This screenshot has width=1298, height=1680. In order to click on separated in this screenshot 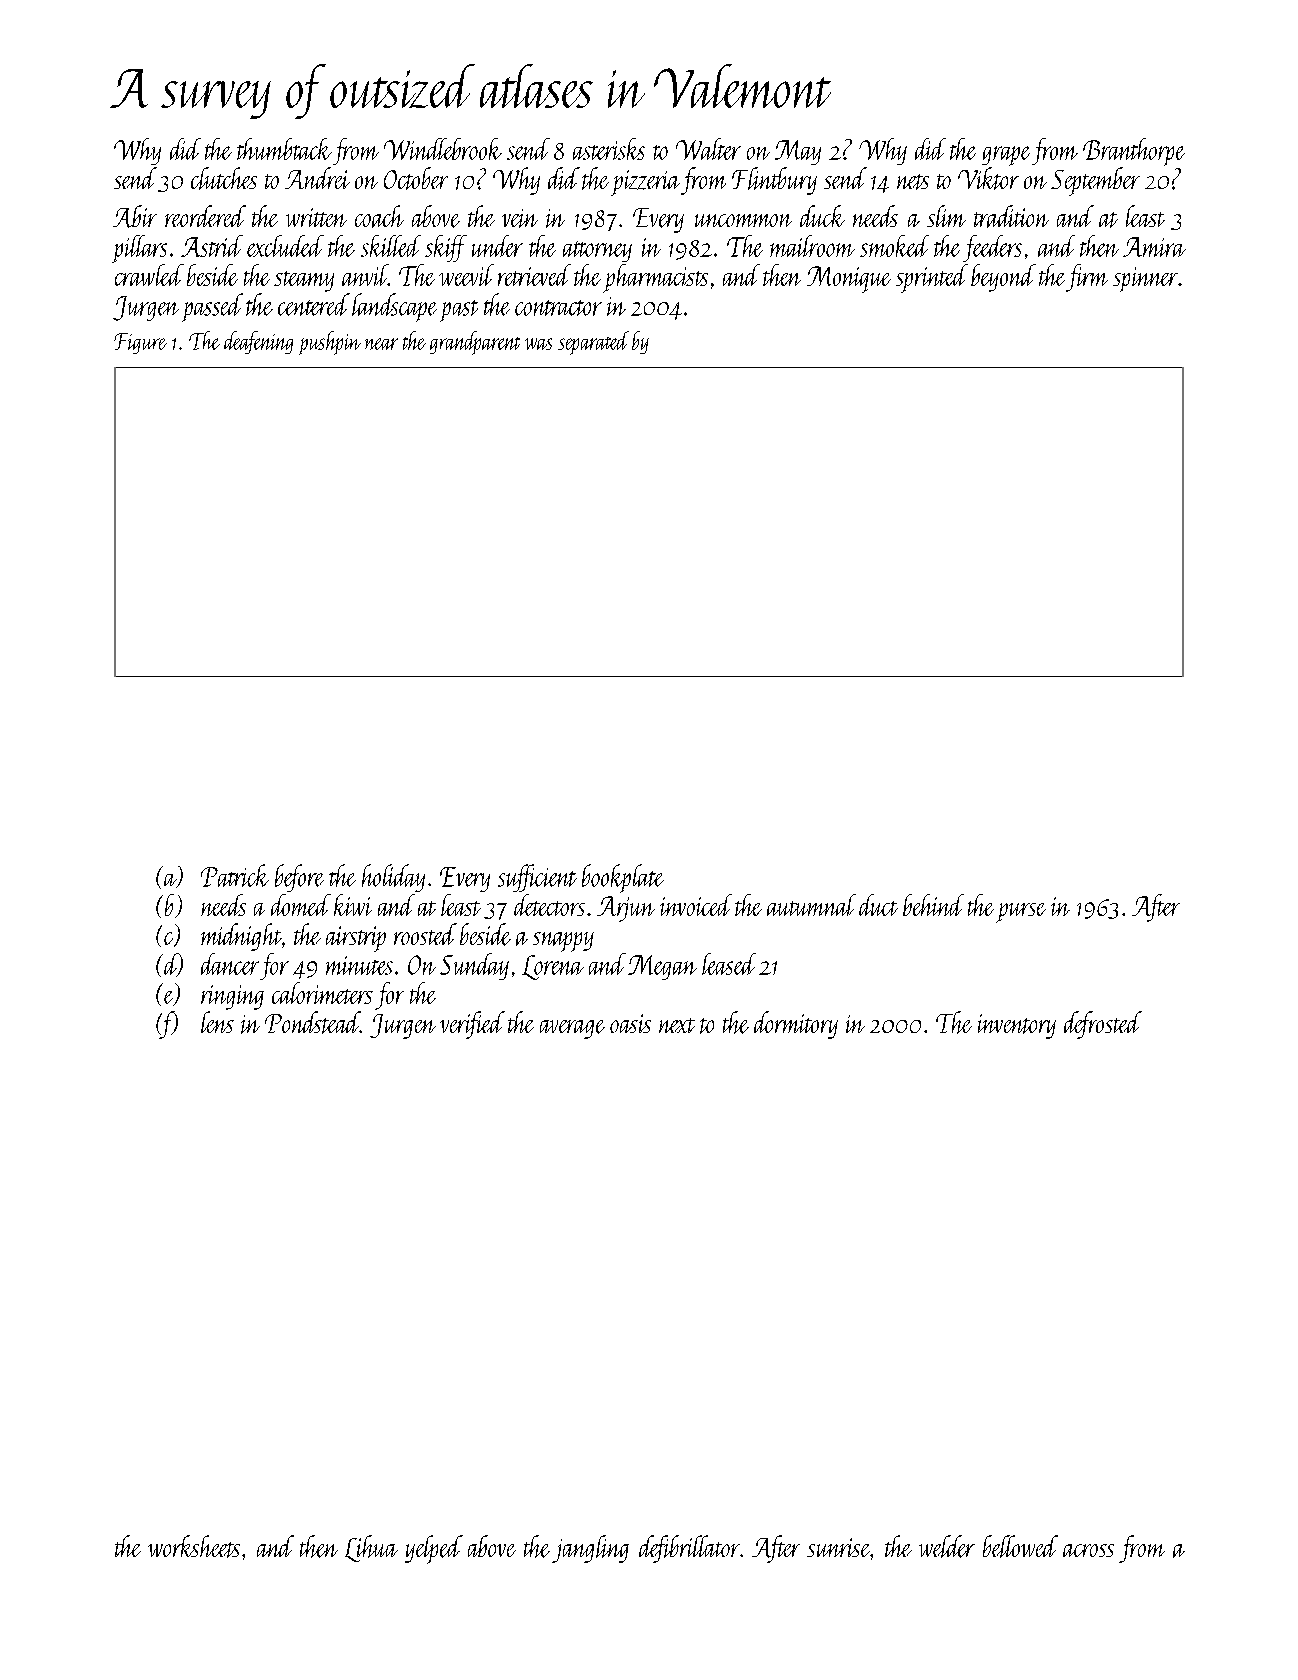, I will do `click(593, 343)`.
